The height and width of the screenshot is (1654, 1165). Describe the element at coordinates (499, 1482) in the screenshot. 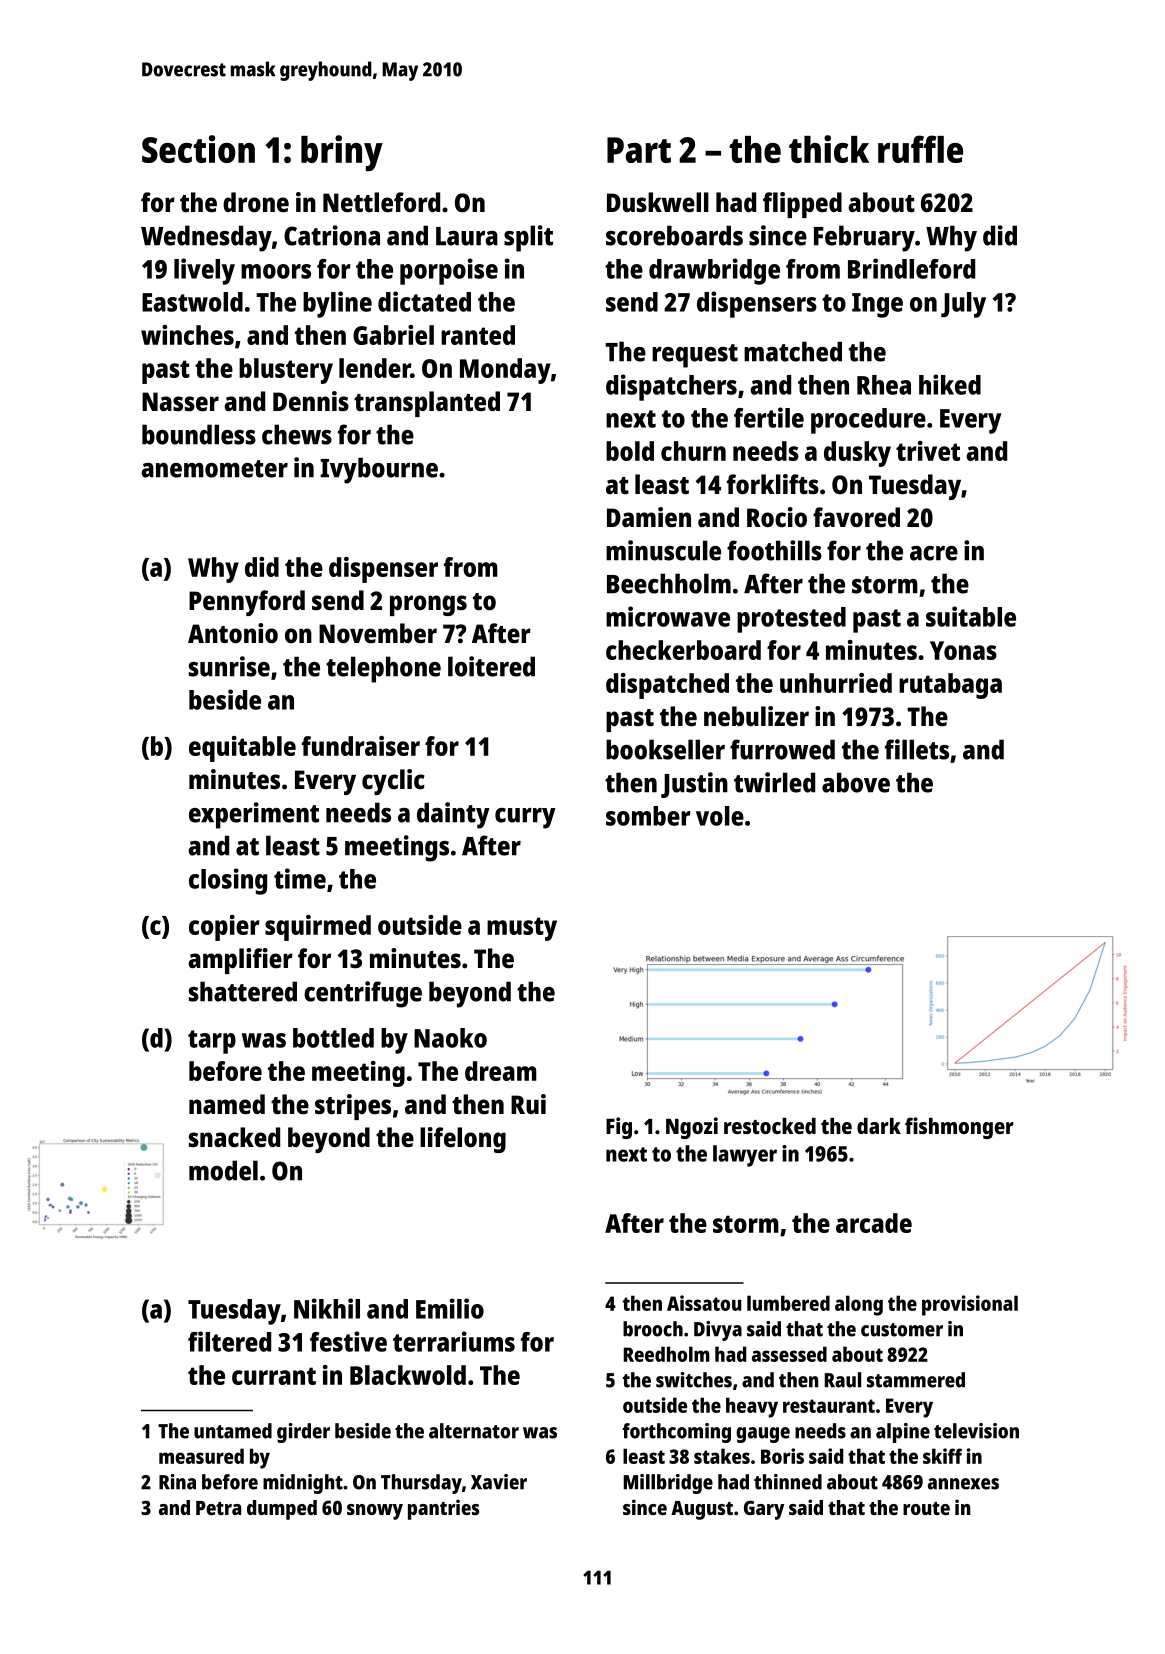

I see `Xavier` at that location.
